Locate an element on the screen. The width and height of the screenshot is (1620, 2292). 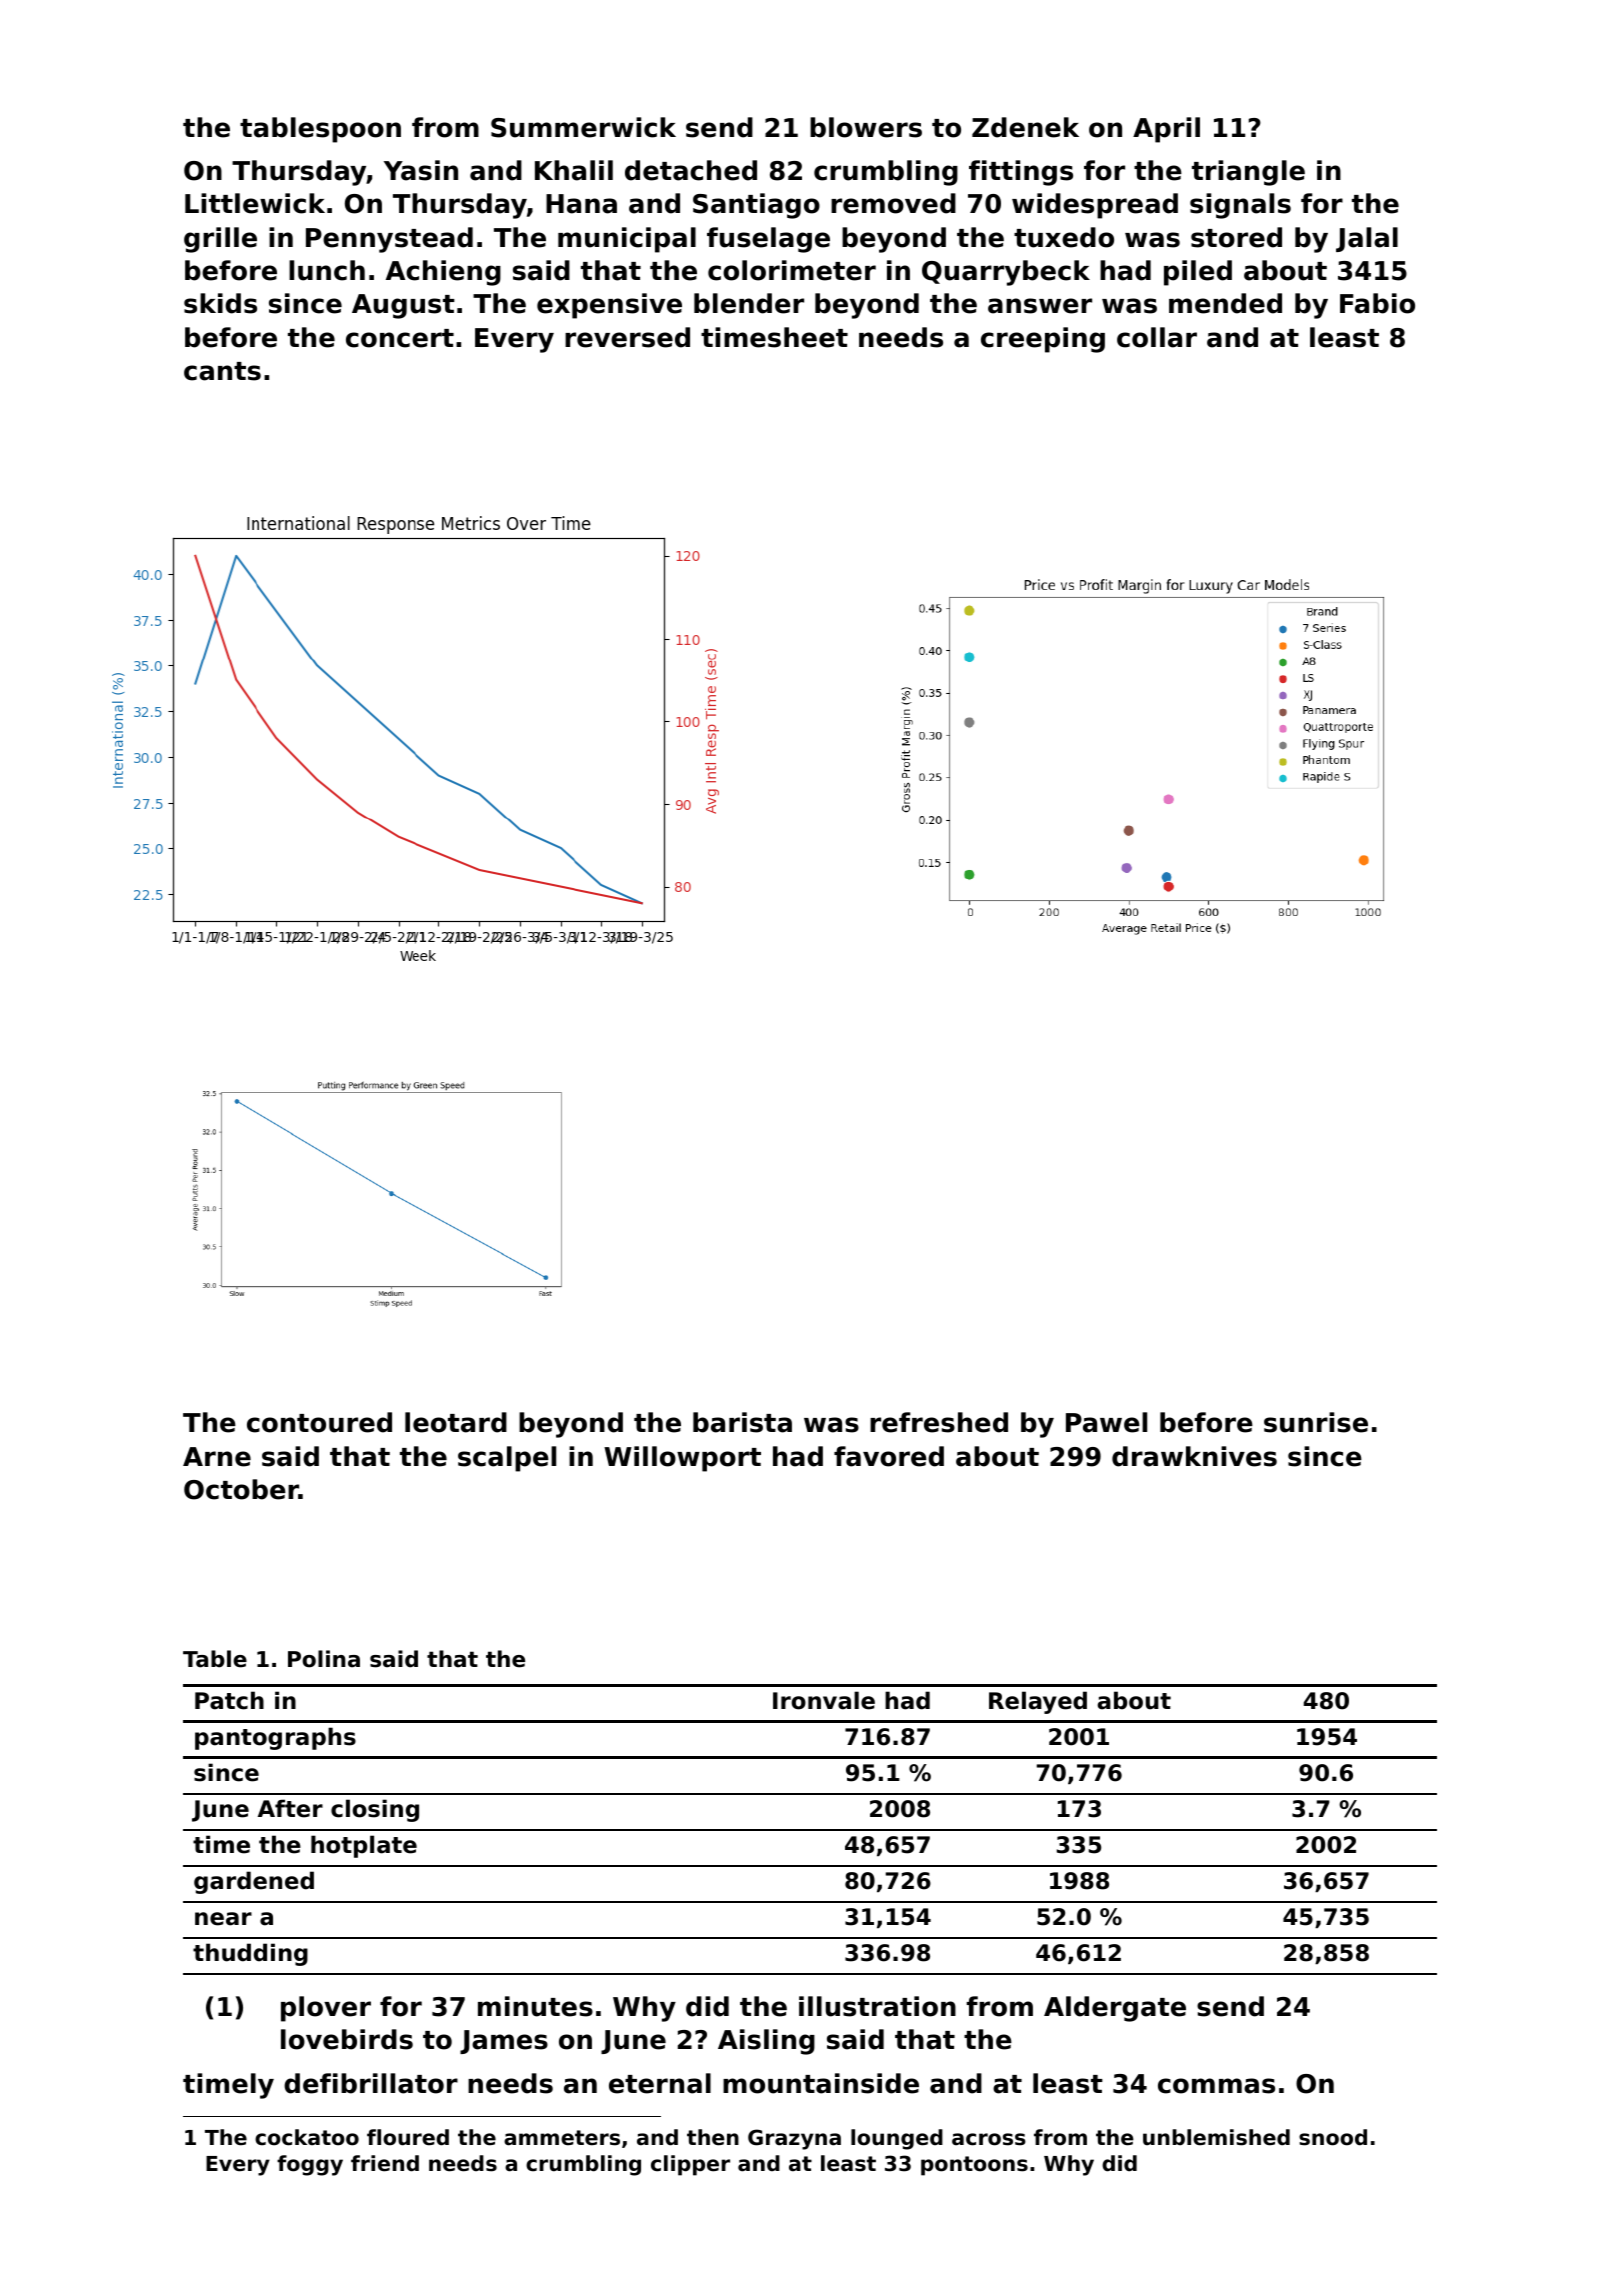
defibrillator is located at coordinates (371, 2083).
